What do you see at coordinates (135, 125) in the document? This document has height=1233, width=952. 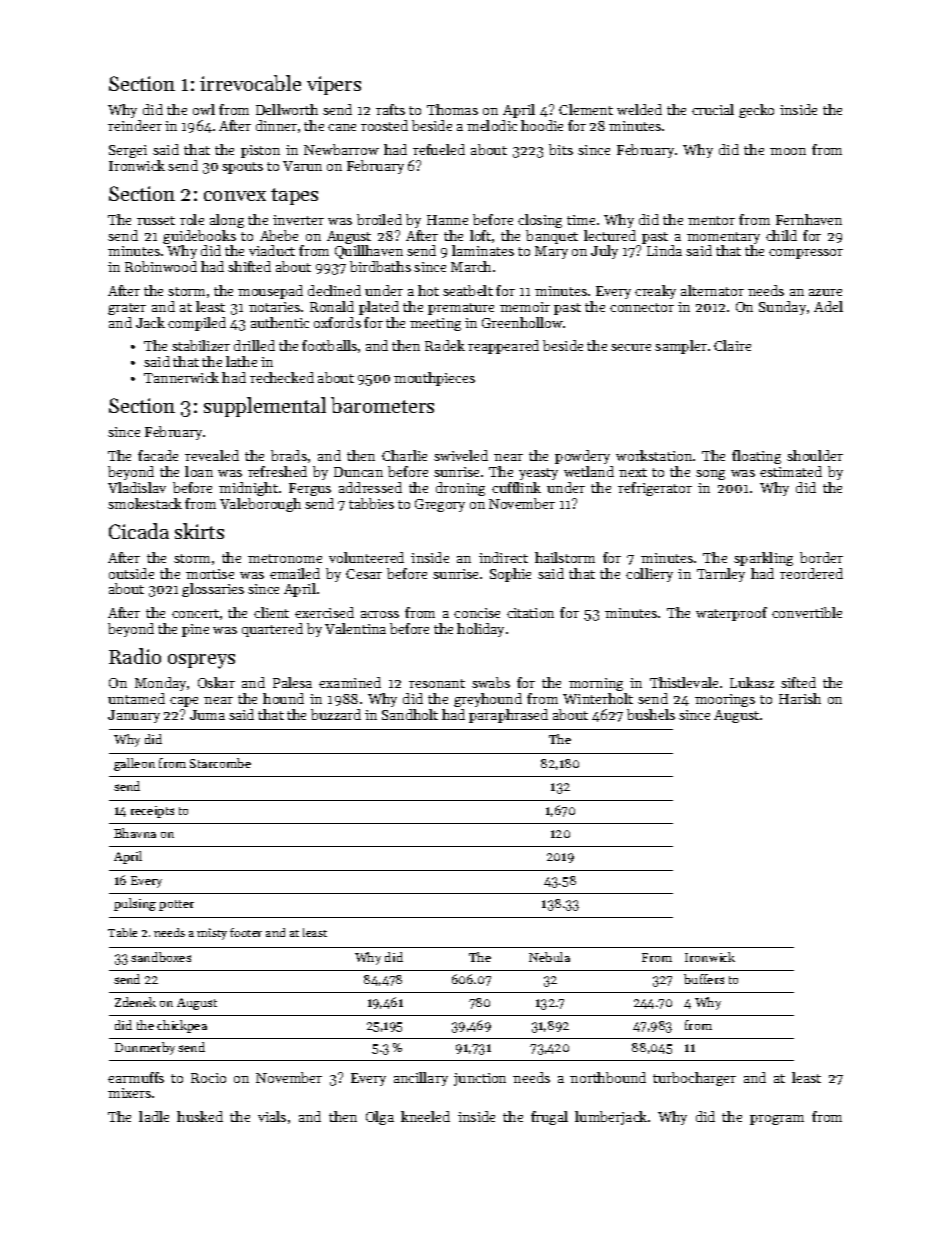 I see `reindeer` at bounding box center [135, 125].
